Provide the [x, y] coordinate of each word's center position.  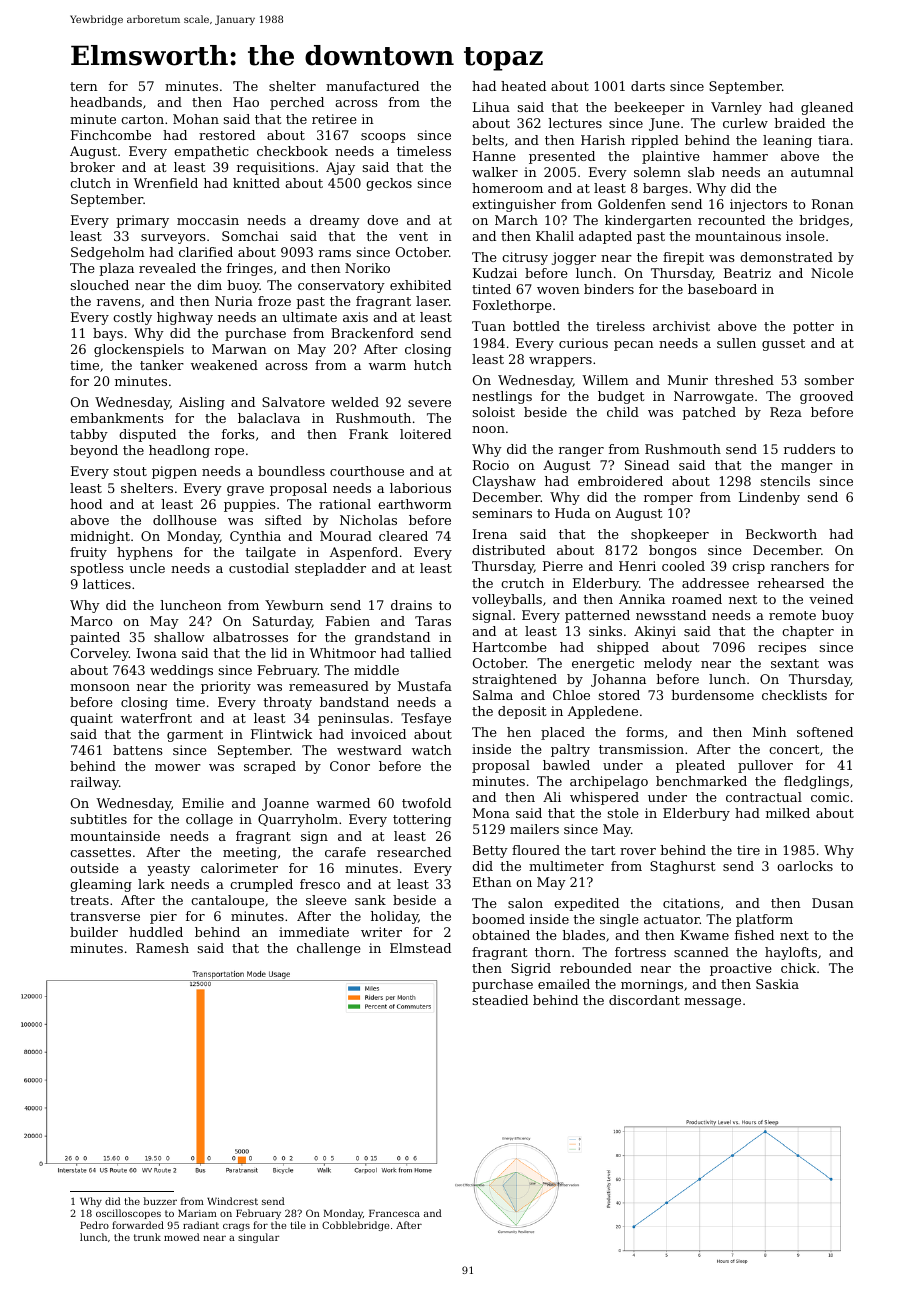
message [712, 1003]
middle [376, 670]
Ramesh [162, 948]
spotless [97, 569]
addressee [715, 583]
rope [229, 453]
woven [558, 290]
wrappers [560, 362]
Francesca [394, 1213]
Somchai [250, 236]
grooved [826, 397]
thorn [553, 952]
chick [798, 968]
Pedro [94, 1225]
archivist [681, 326]
